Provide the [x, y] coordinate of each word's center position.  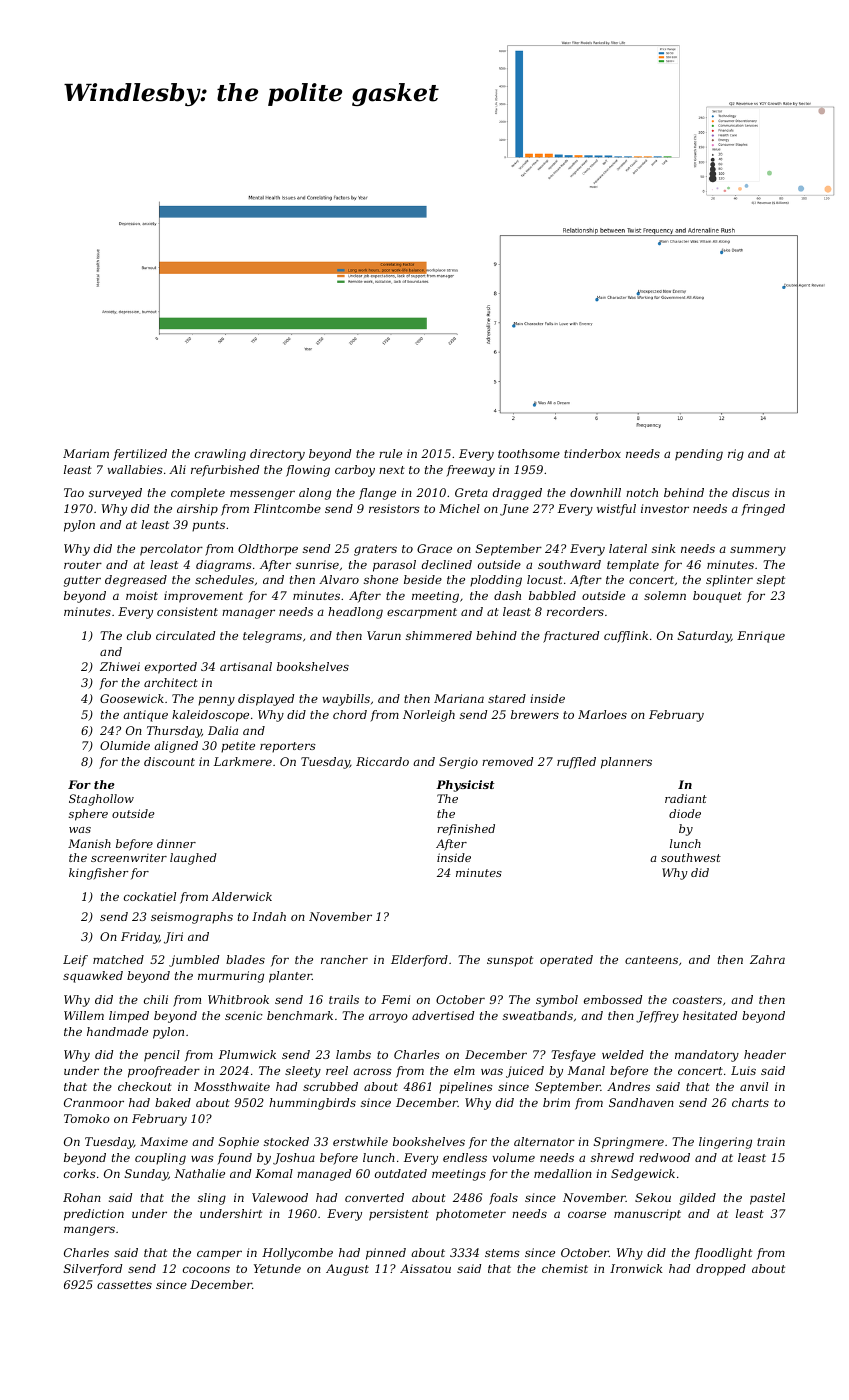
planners [626, 763]
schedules [224, 579]
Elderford [419, 961]
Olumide [125, 745]
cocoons [206, 1269]
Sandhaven [641, 1102]
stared [507, 698]
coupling [160, 1159]
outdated [401, 1173]
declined [447, 564]
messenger [262, 495]
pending [699, 455]
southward [569, 564]
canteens [651, 960]
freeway [470, 471]
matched [118, 959]
